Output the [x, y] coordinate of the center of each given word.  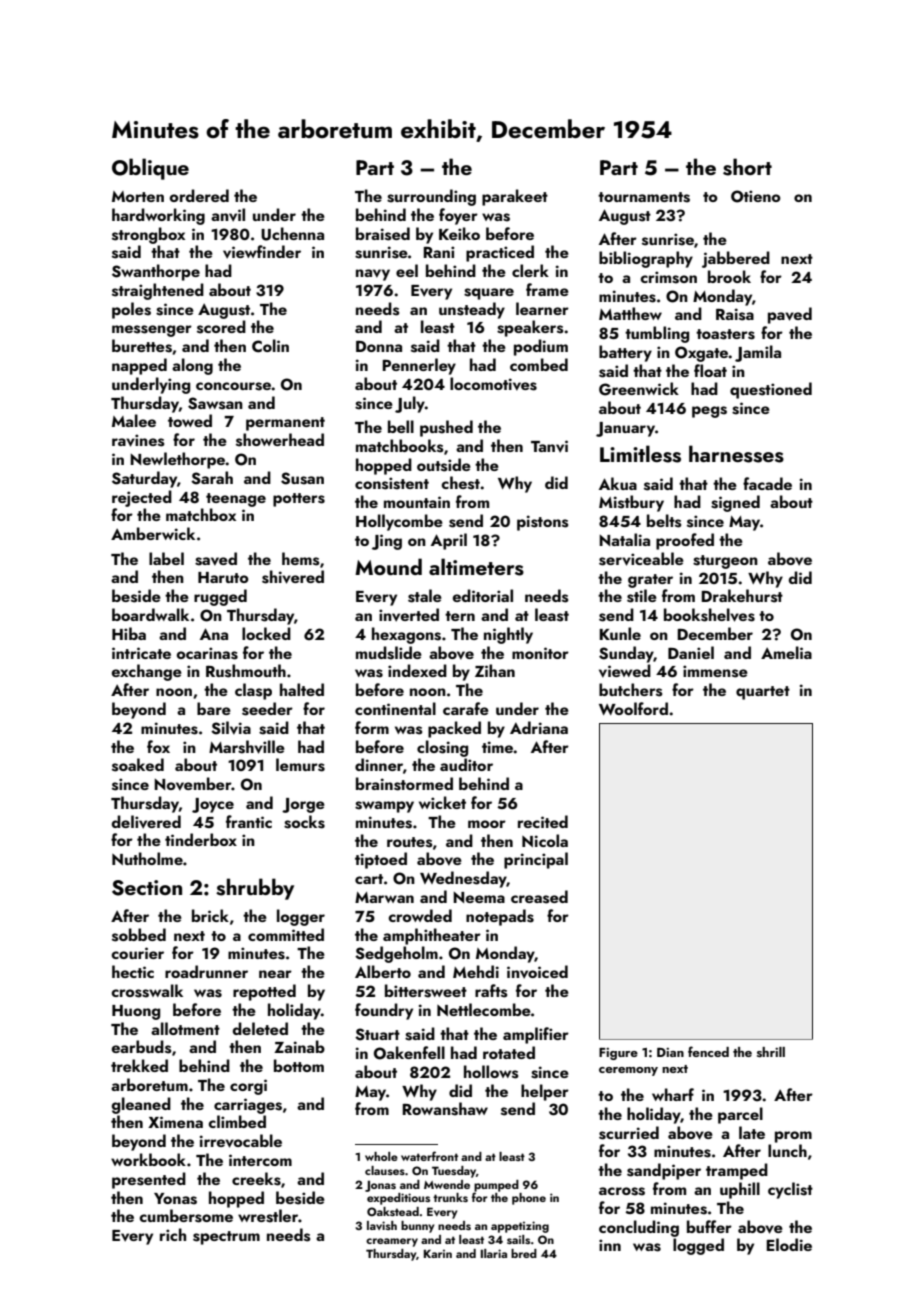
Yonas [175, 1199]
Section [147, 888]
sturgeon [725, 562]
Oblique [150, 169]
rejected [142, 498]
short [747, 167]
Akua [618, 483]
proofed [685, 541]
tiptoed [381, 860]
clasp [253, 691]
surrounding [431, 197]
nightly [508, 635]
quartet [763, 693]
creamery [392, 1242]
